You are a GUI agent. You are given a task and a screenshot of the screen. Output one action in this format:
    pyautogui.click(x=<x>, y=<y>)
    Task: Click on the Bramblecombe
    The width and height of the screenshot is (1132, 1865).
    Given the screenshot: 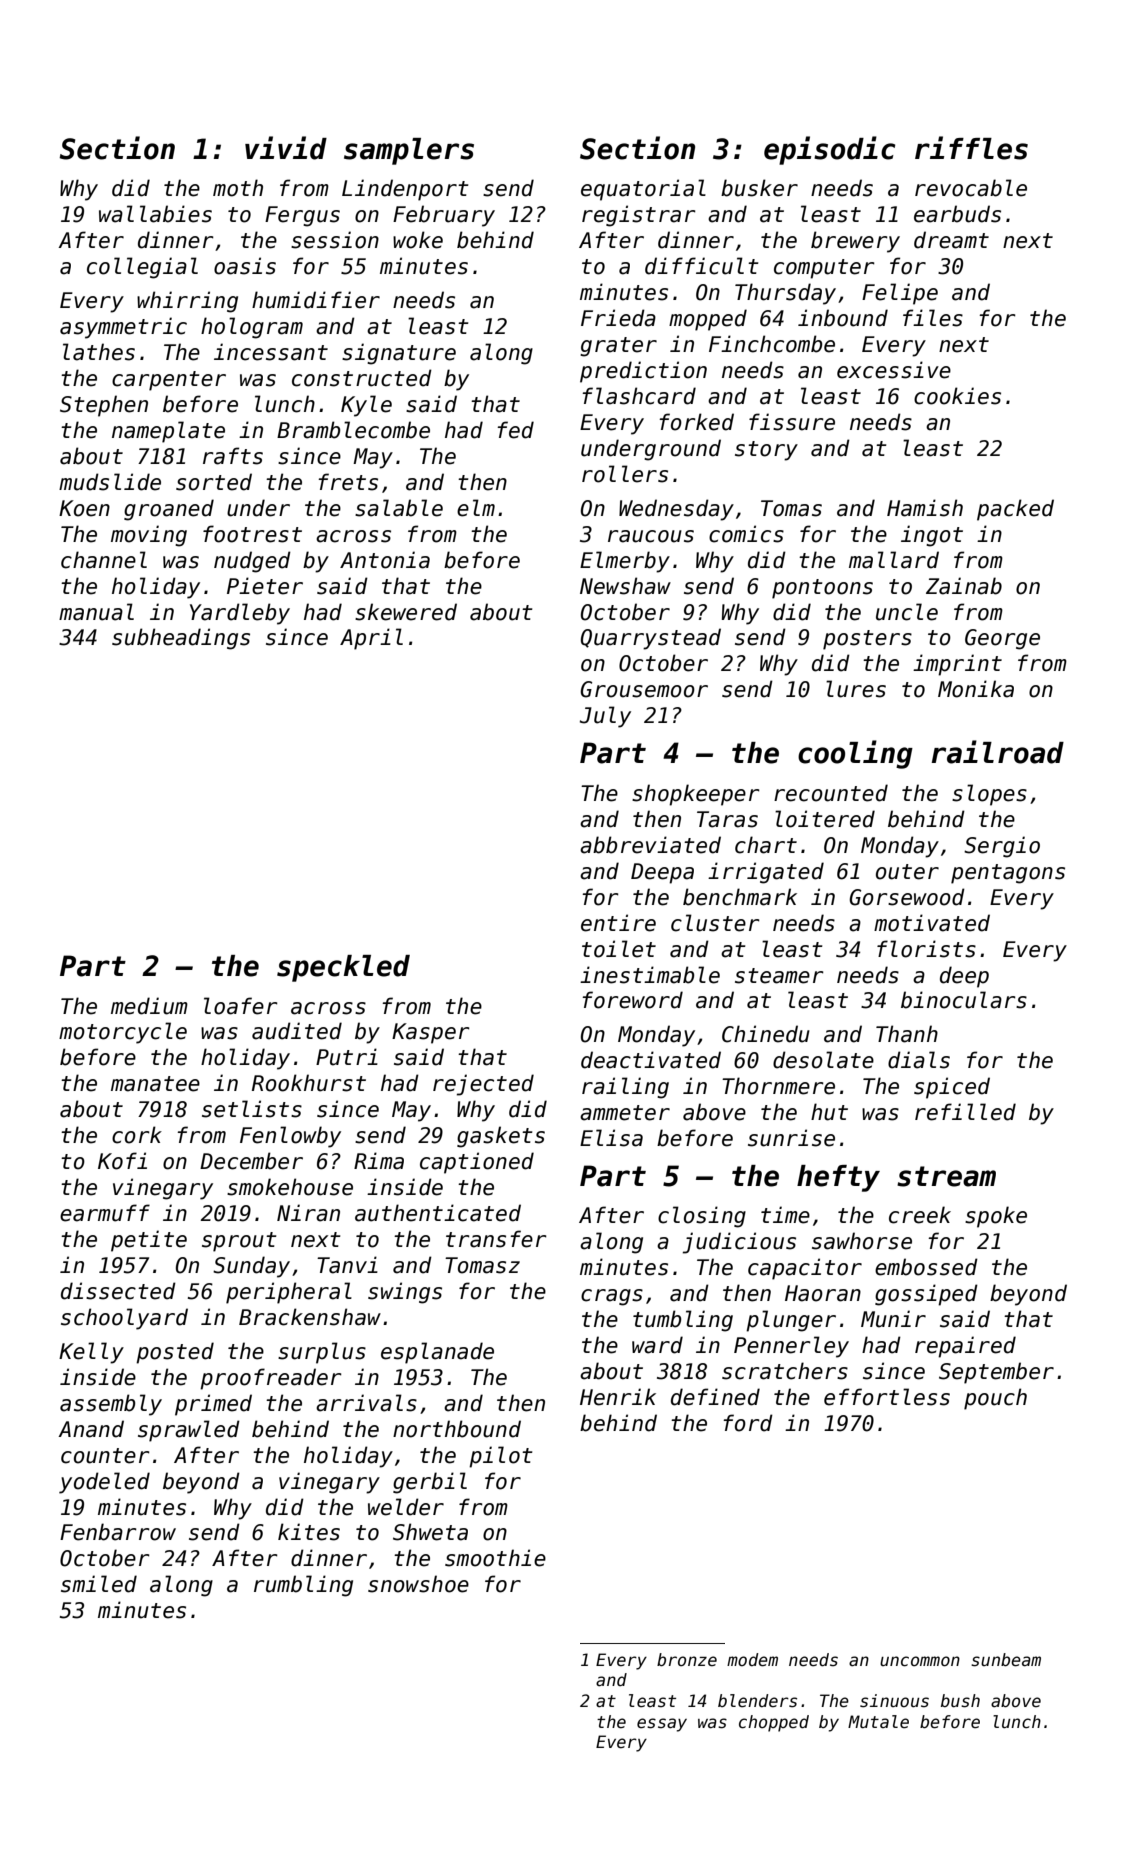 What is the action you would take?
    pyautogui.click(x=353, y=430)
